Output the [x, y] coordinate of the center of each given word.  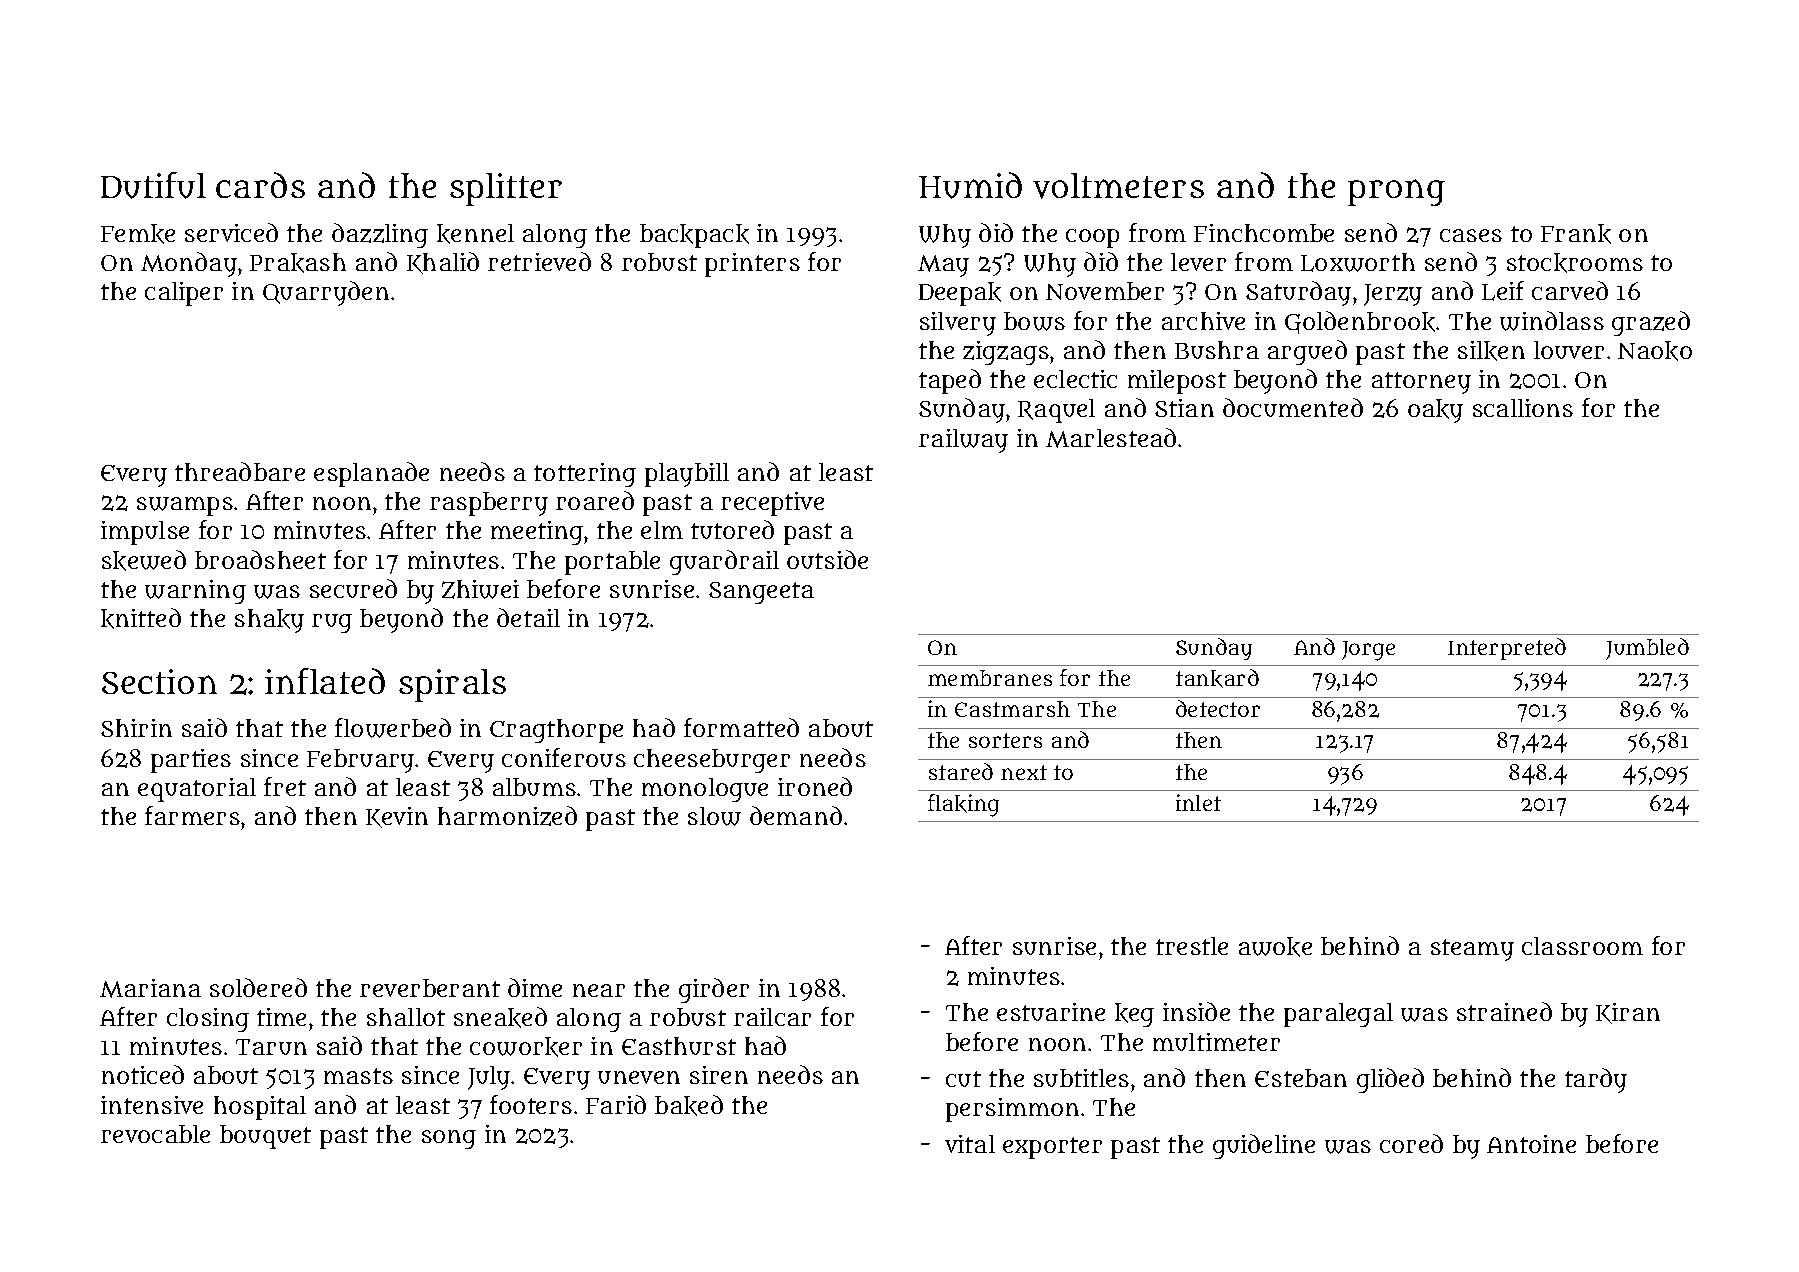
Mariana [150, 988]
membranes [990, 678]
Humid [970, 185]
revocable [155, 1134]
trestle [1192, 946]
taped [950, 381]
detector [1218, 708]
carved [1570, 290]
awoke [1275, 947]
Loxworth [1358, 262]
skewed [144, 560]
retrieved [539, 261]
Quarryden [326, 293]
